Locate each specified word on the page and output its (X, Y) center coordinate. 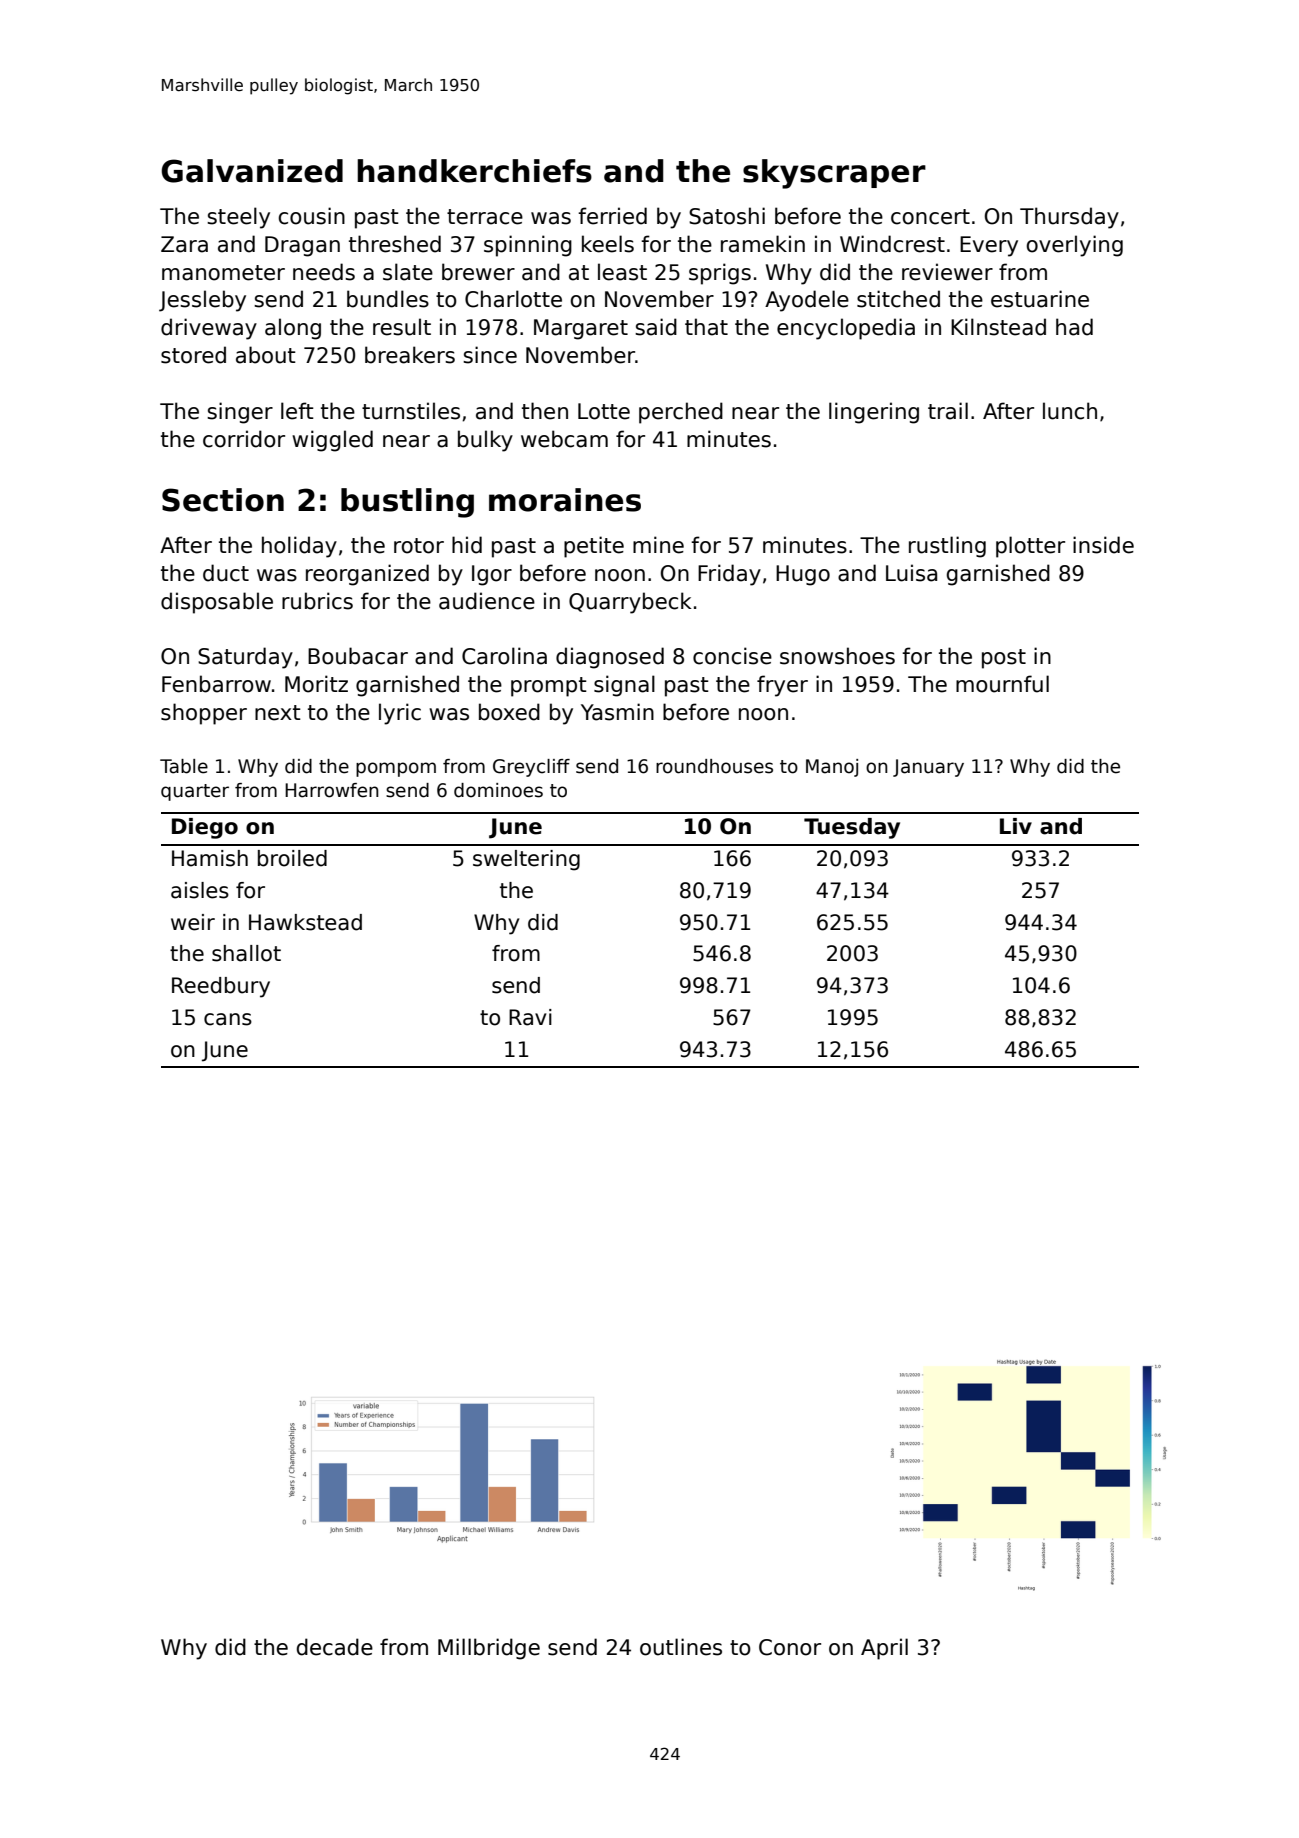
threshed (395, 244)
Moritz (316, 684)
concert (930, 217)
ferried (612, 216)
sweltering (526, 860)
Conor (790, 1647)
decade (335, 1647)
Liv (1016, 826)
